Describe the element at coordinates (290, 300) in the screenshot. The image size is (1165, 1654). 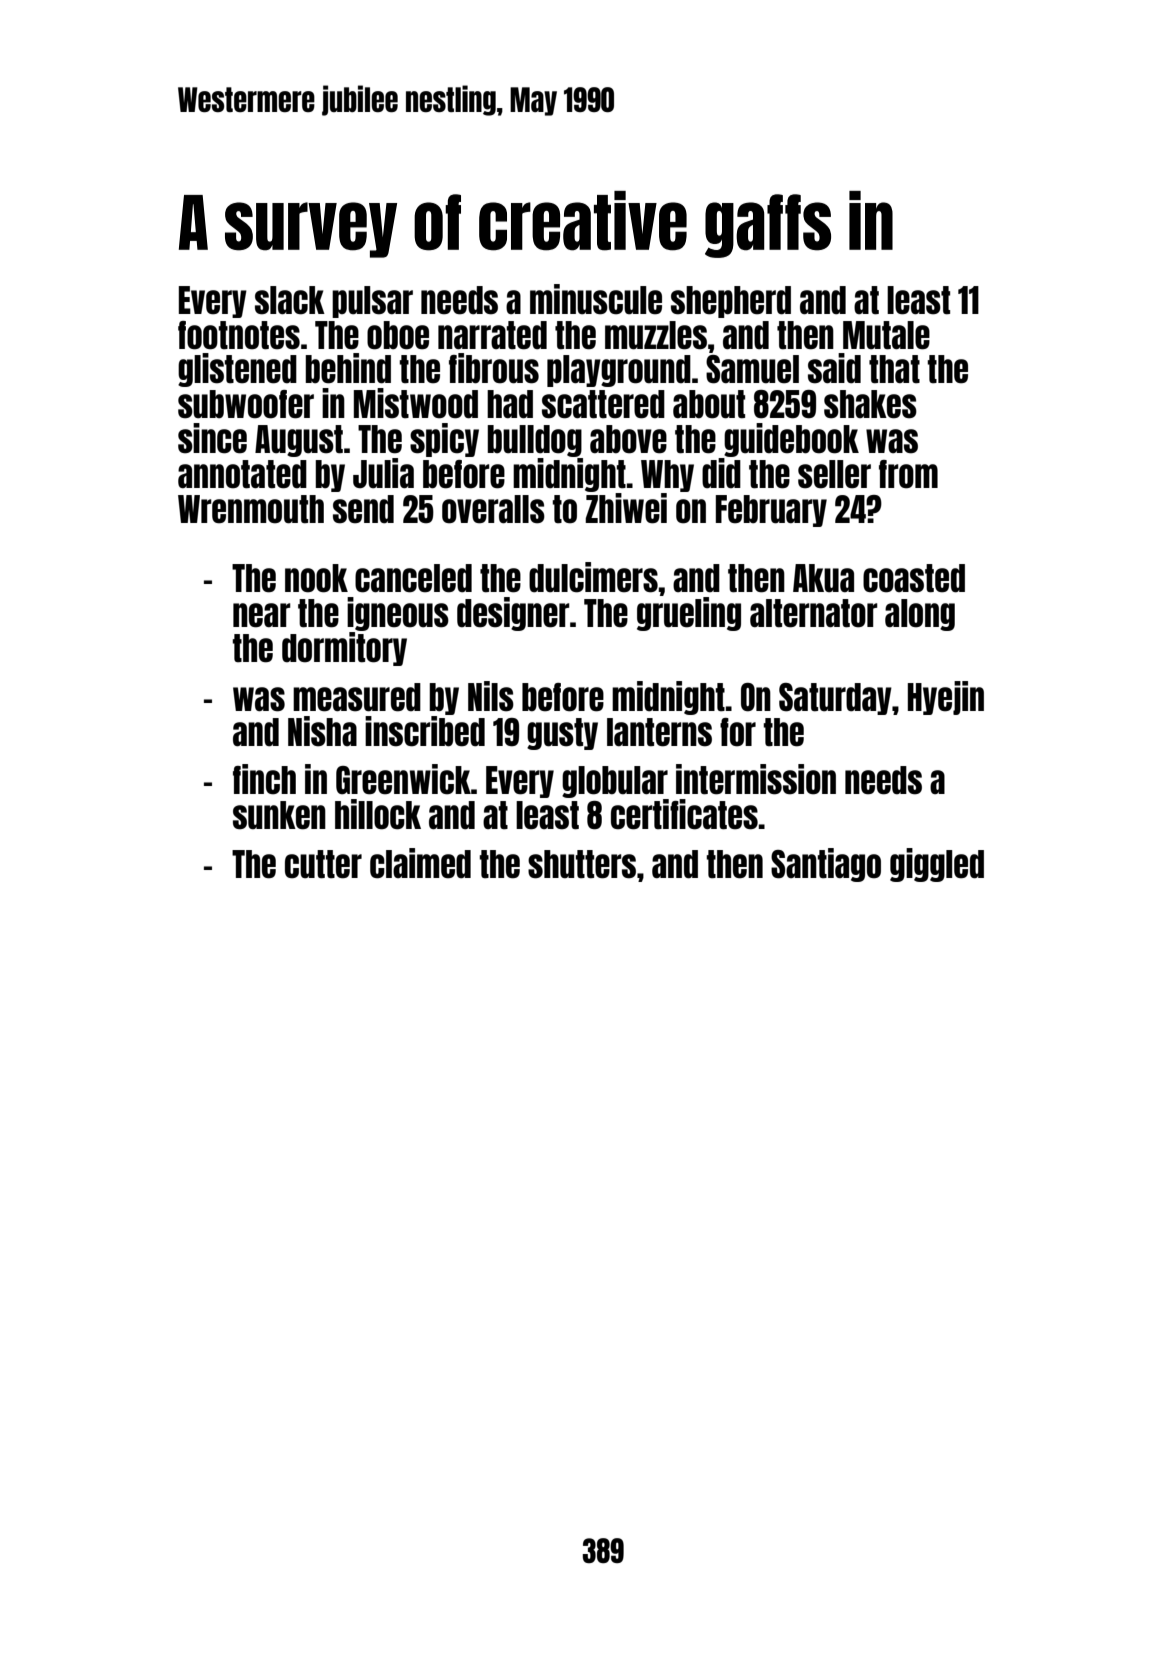
I see `slack` at that location.
